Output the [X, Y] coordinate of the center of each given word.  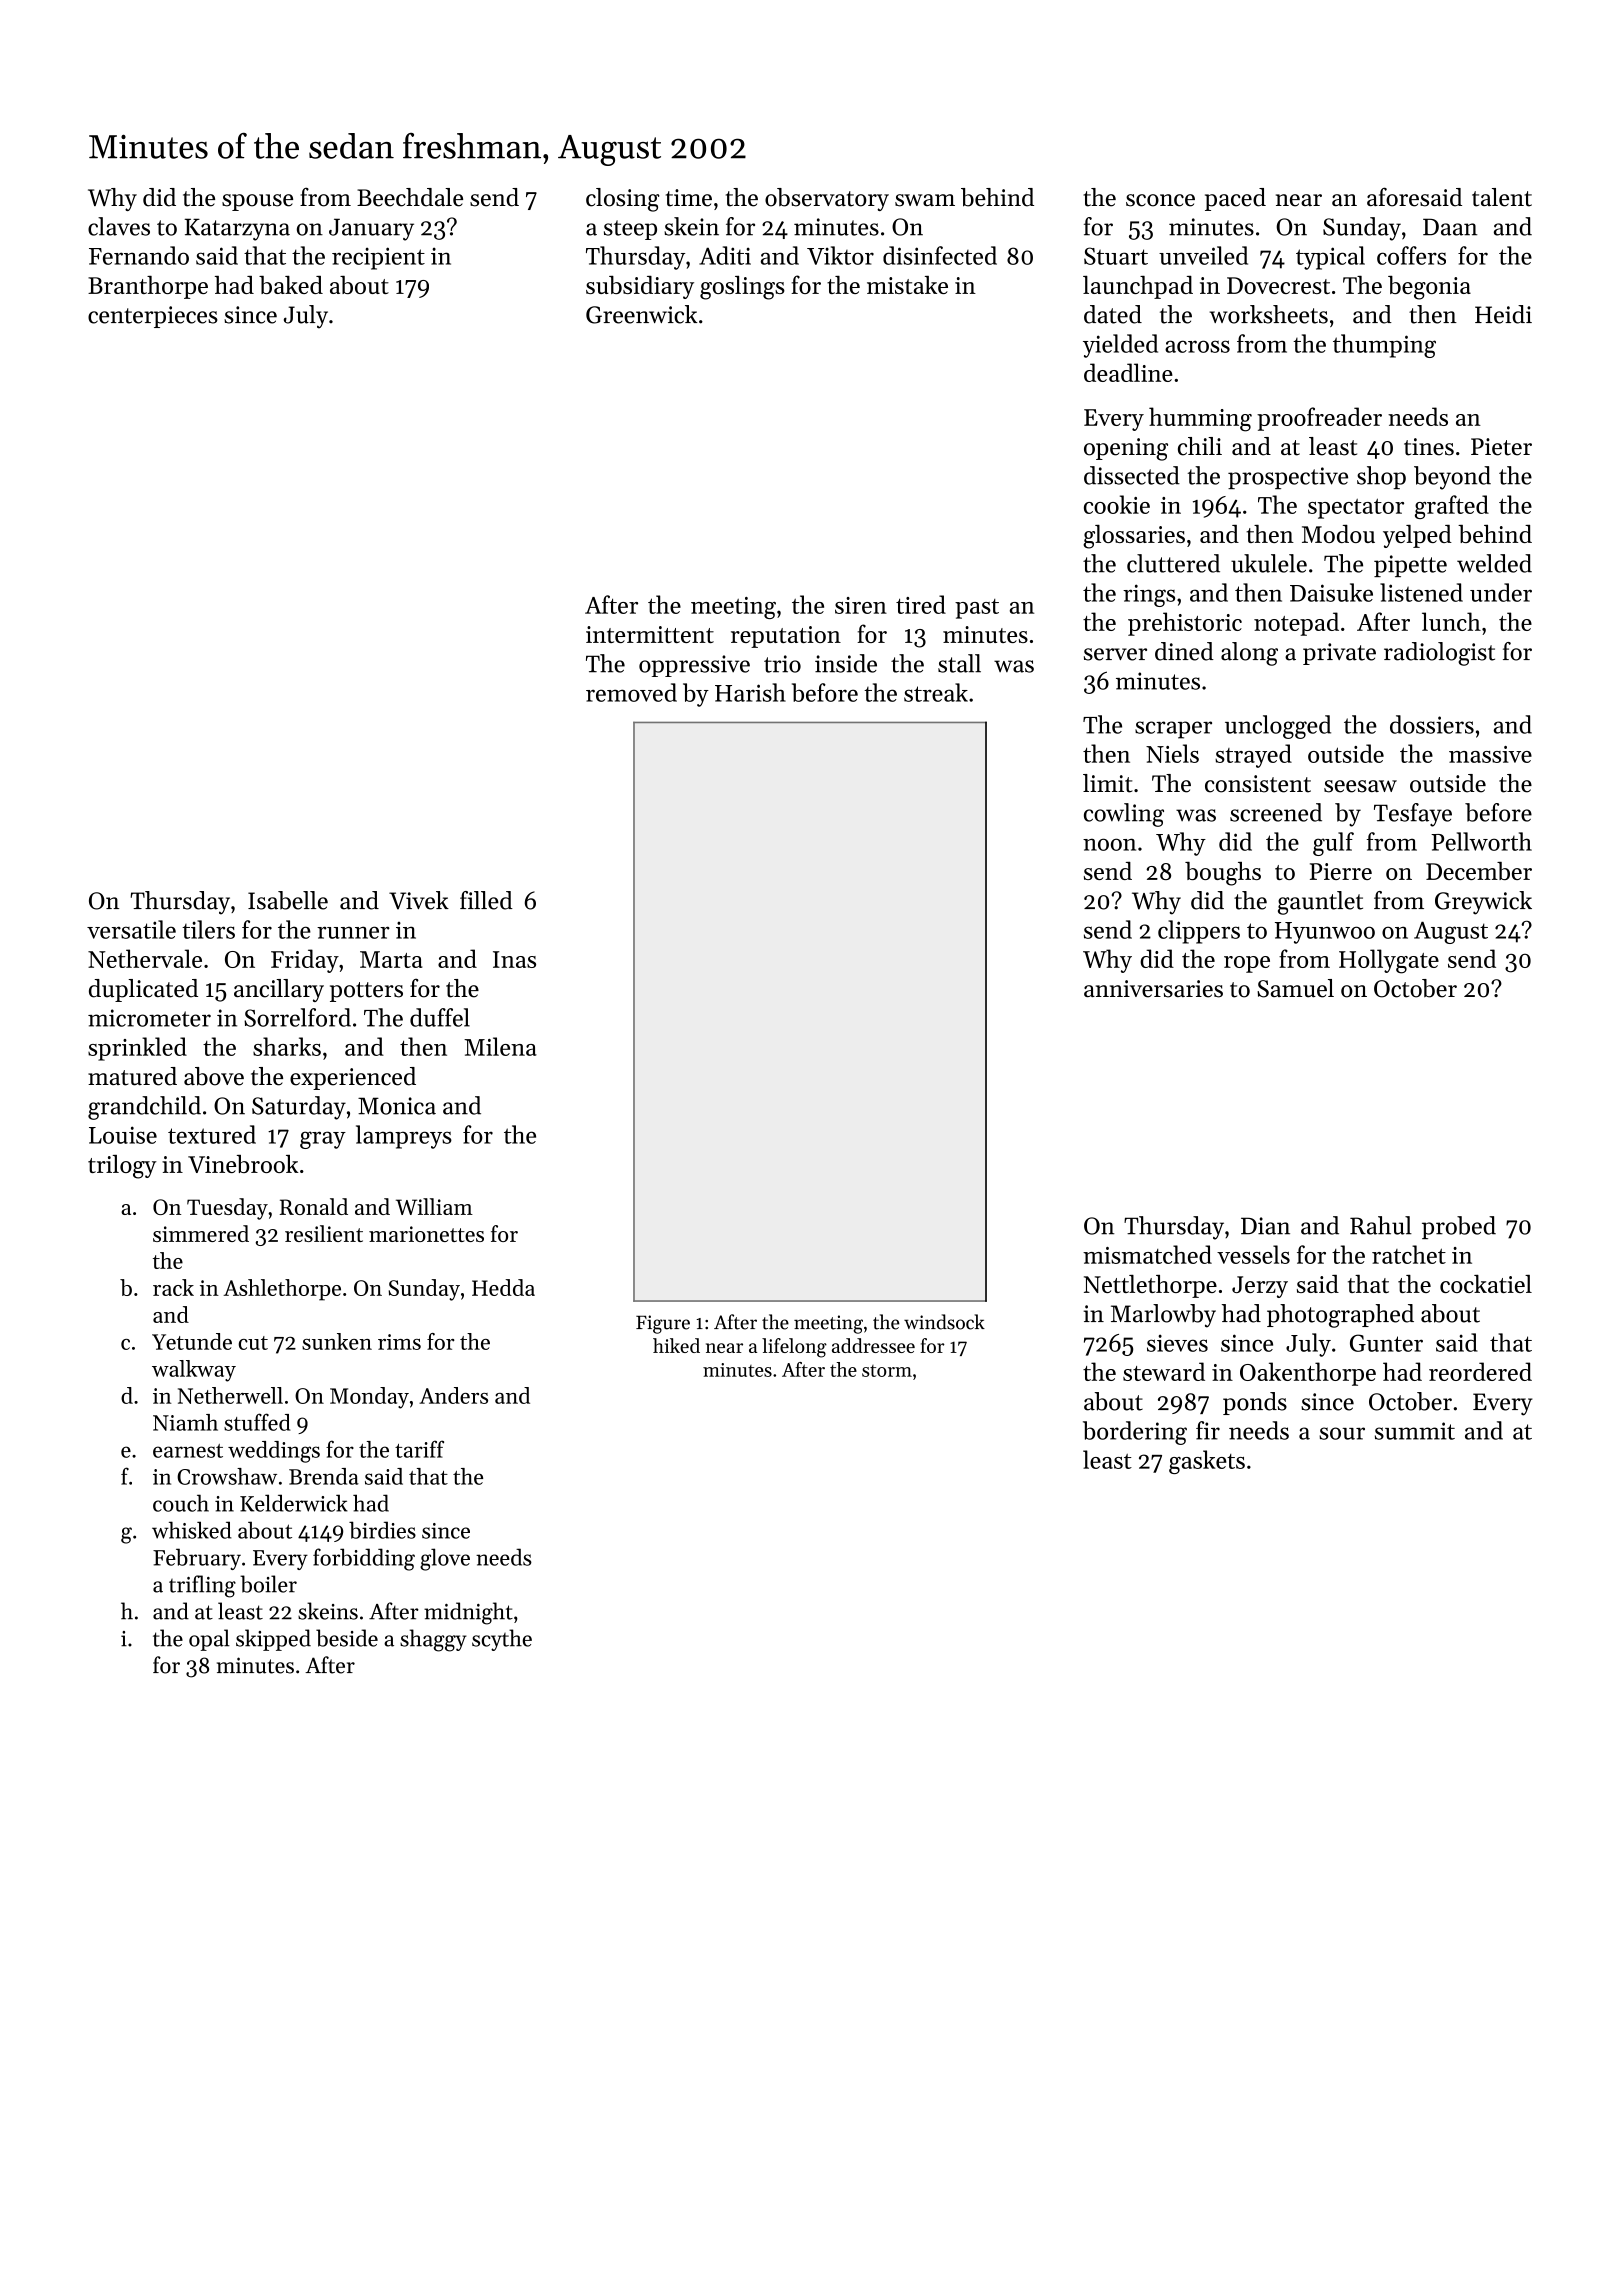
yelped [1417, 536]
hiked [676, 1345]
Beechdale [410, 197]
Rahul [1381, 1225]
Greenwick [642, 314]
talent [1502, 197]
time [689, 198]
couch [181, 1503]
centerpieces [153, 317]
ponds [1255, 1403]
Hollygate [1389, 961]
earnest [188, 1451]
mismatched [1147, 1254]
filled [486, 900]
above [214, 1076]
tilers [208, 929]
